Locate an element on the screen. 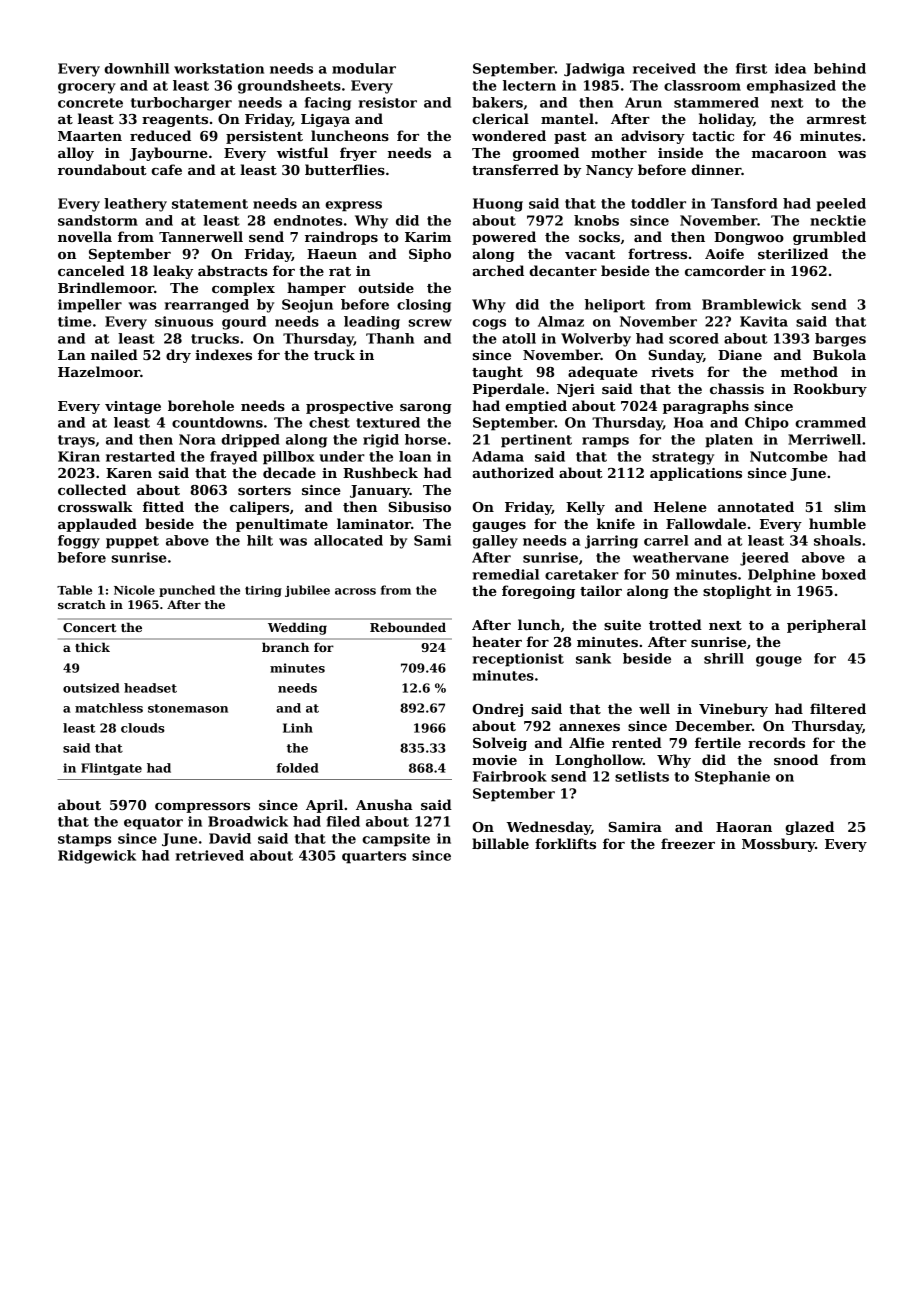 The image size is (924, 1308). gourd is located at coordinates (244, 323).
